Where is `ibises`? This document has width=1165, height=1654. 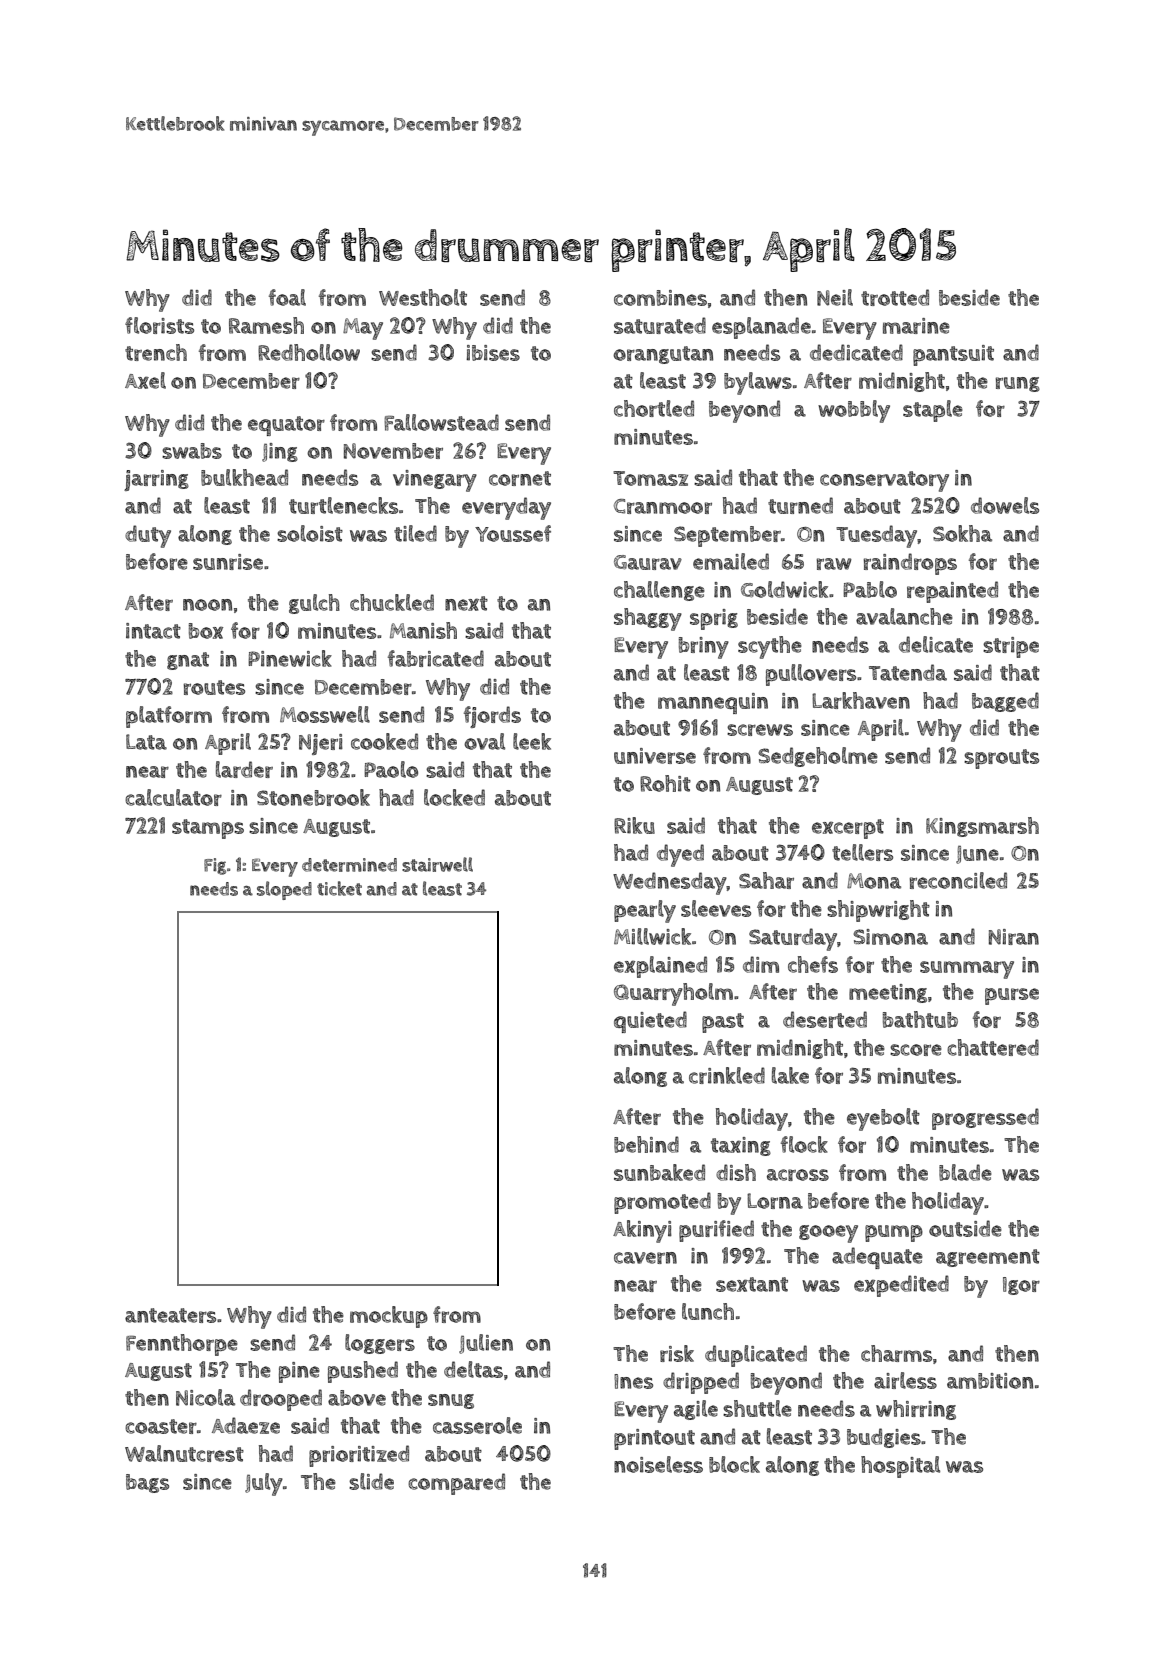
ibises is located at coordinates (493, 353).
